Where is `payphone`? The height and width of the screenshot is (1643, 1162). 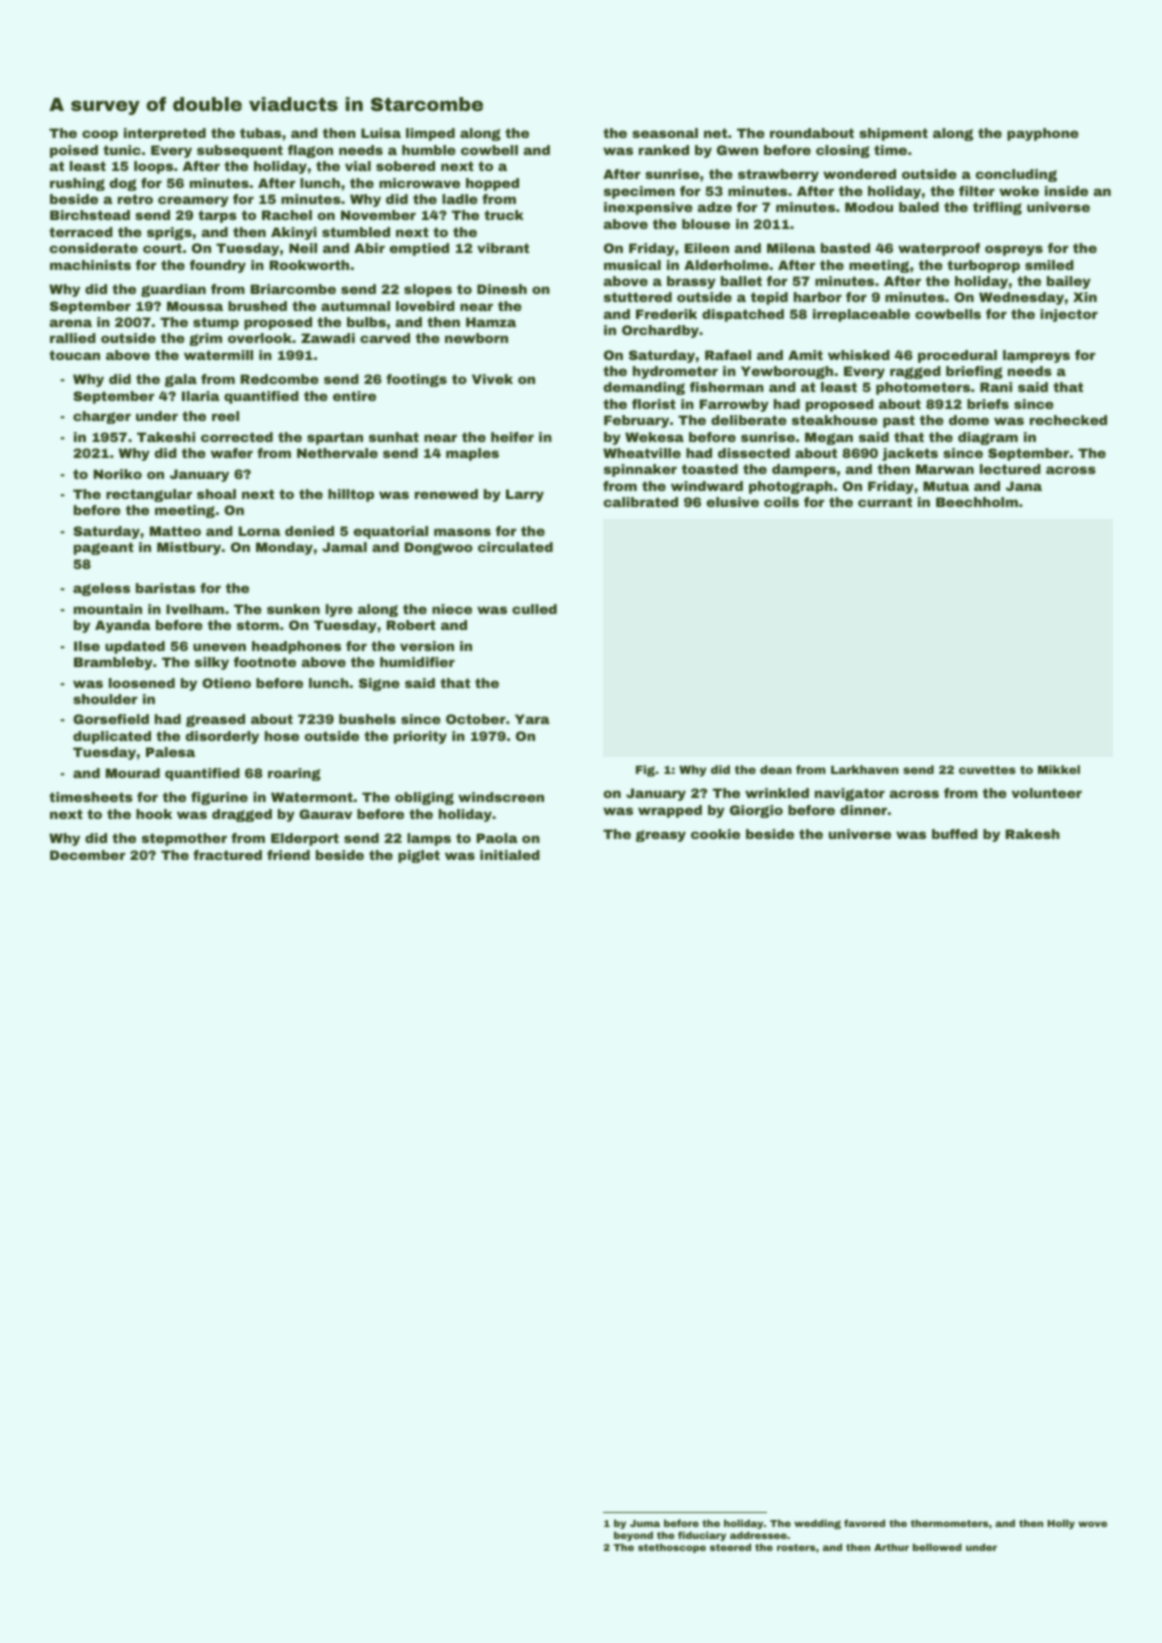
payphone is located at coordinates (1043, 134).
